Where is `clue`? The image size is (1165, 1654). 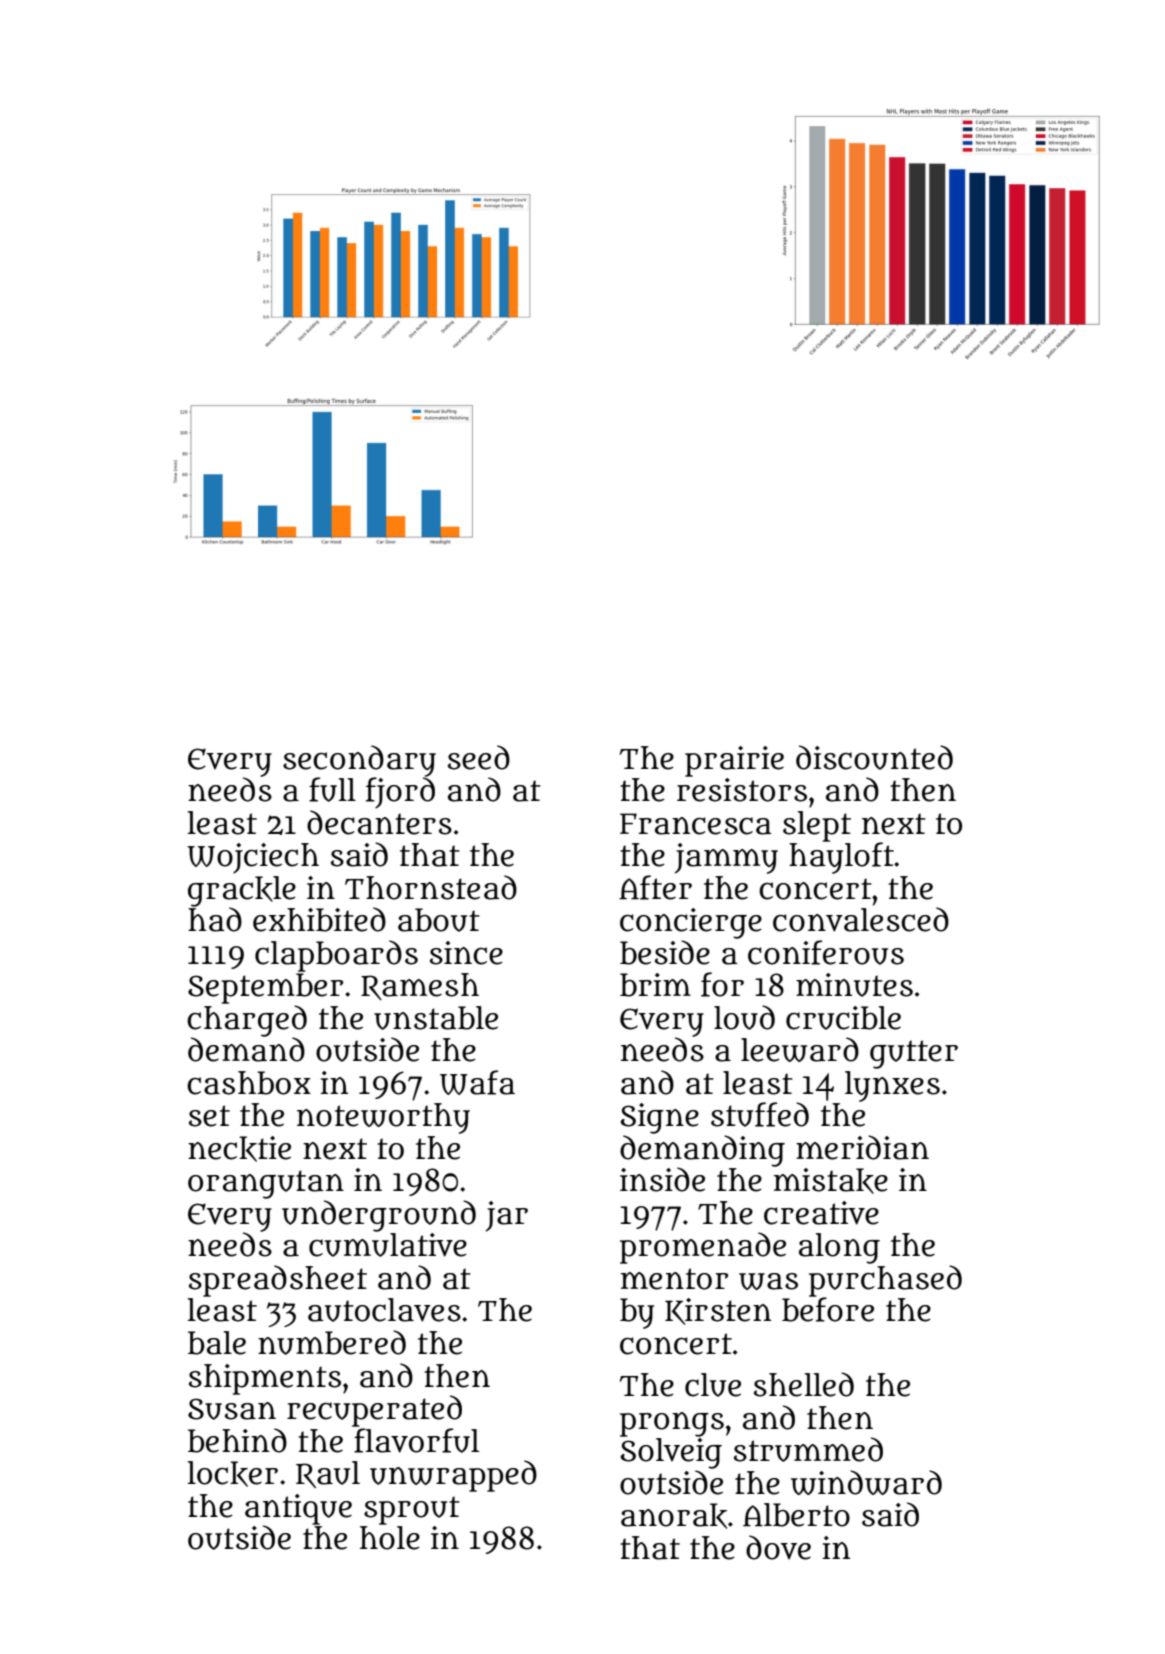
clue is located at coordinates (713, 1385).
